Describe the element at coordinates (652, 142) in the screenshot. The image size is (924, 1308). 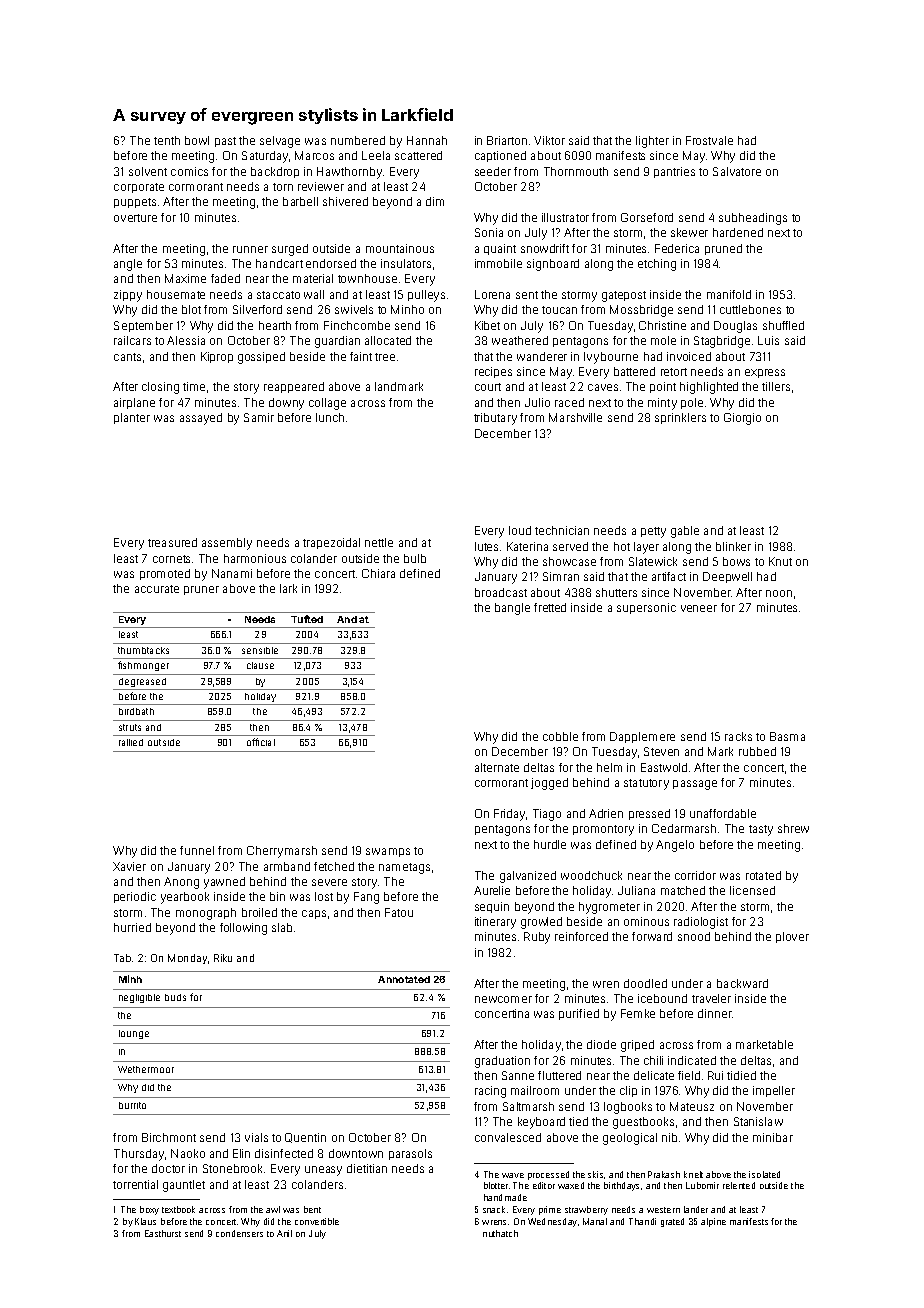
I see `lighter` at that location.
